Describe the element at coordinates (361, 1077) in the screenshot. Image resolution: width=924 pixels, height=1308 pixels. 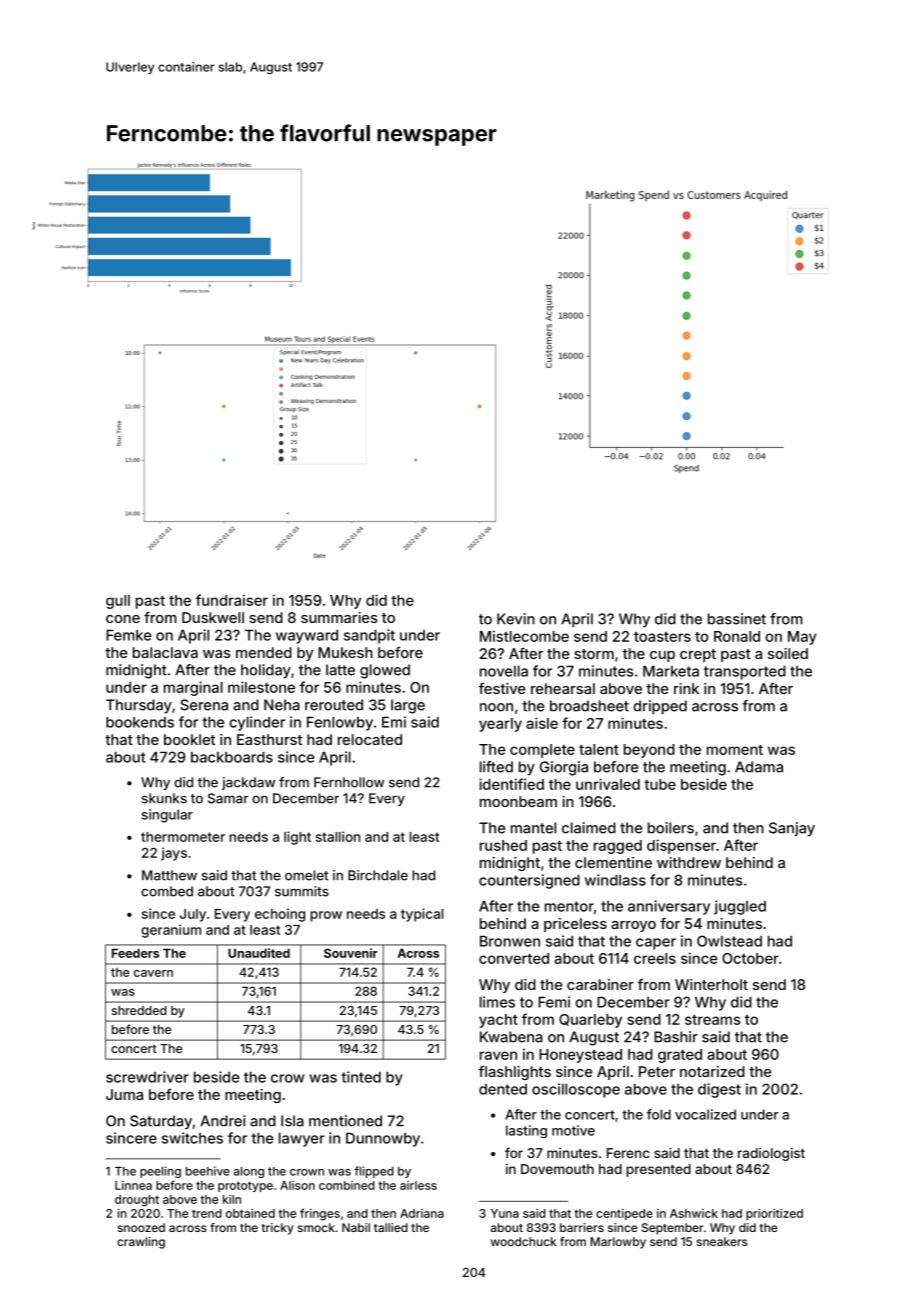
I see `tinted` at that location.
